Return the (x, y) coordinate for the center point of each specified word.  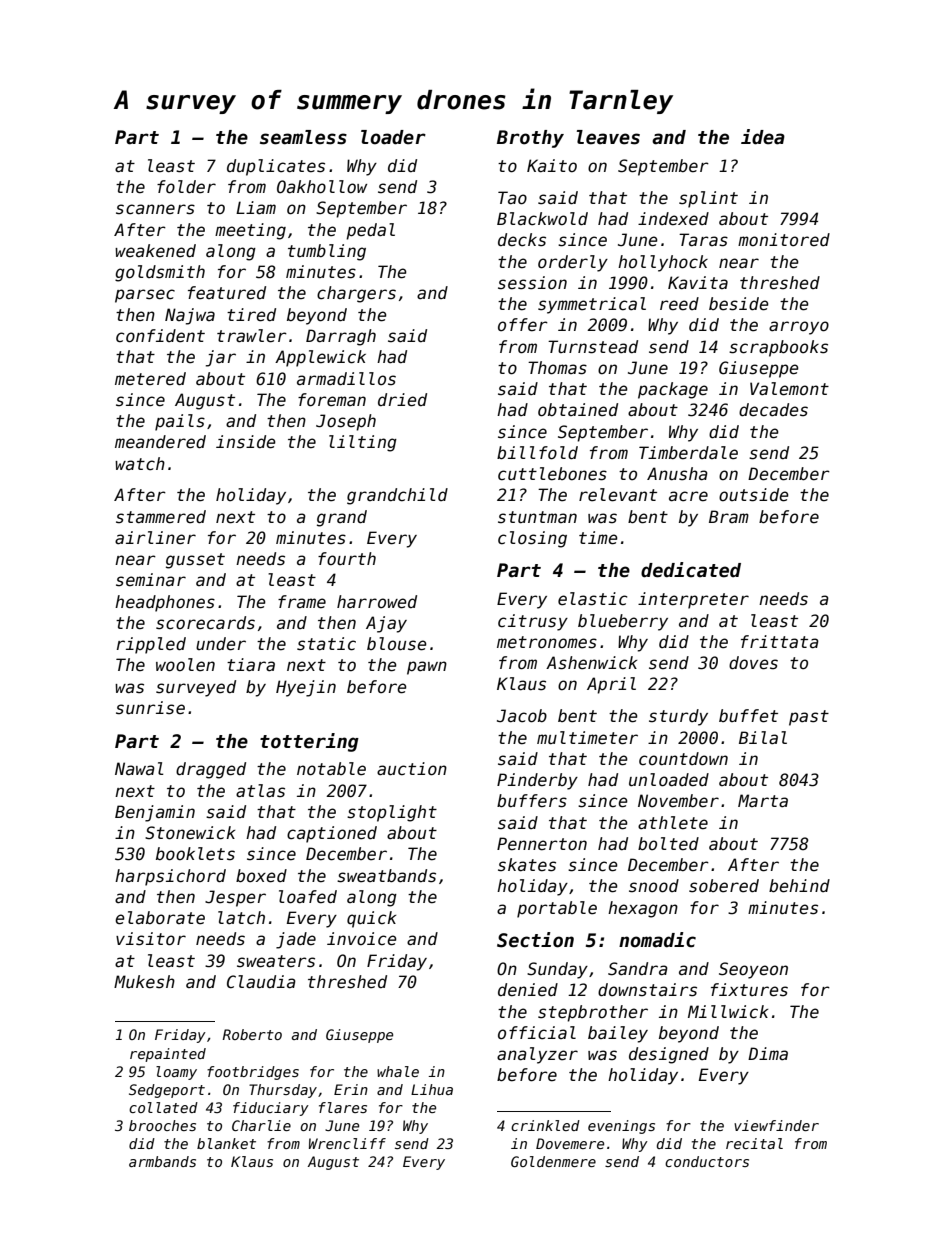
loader (393, 137)
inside (246, 442)
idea (763, 137)
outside (754, 495)
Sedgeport (167, 1091)
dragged (211, 770)
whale (398, 1071)
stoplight (392, 813)
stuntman (537, 517)
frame (302, 602)
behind (799, 886)
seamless (303, 137)
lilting (363, 443)
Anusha (677, 474)
